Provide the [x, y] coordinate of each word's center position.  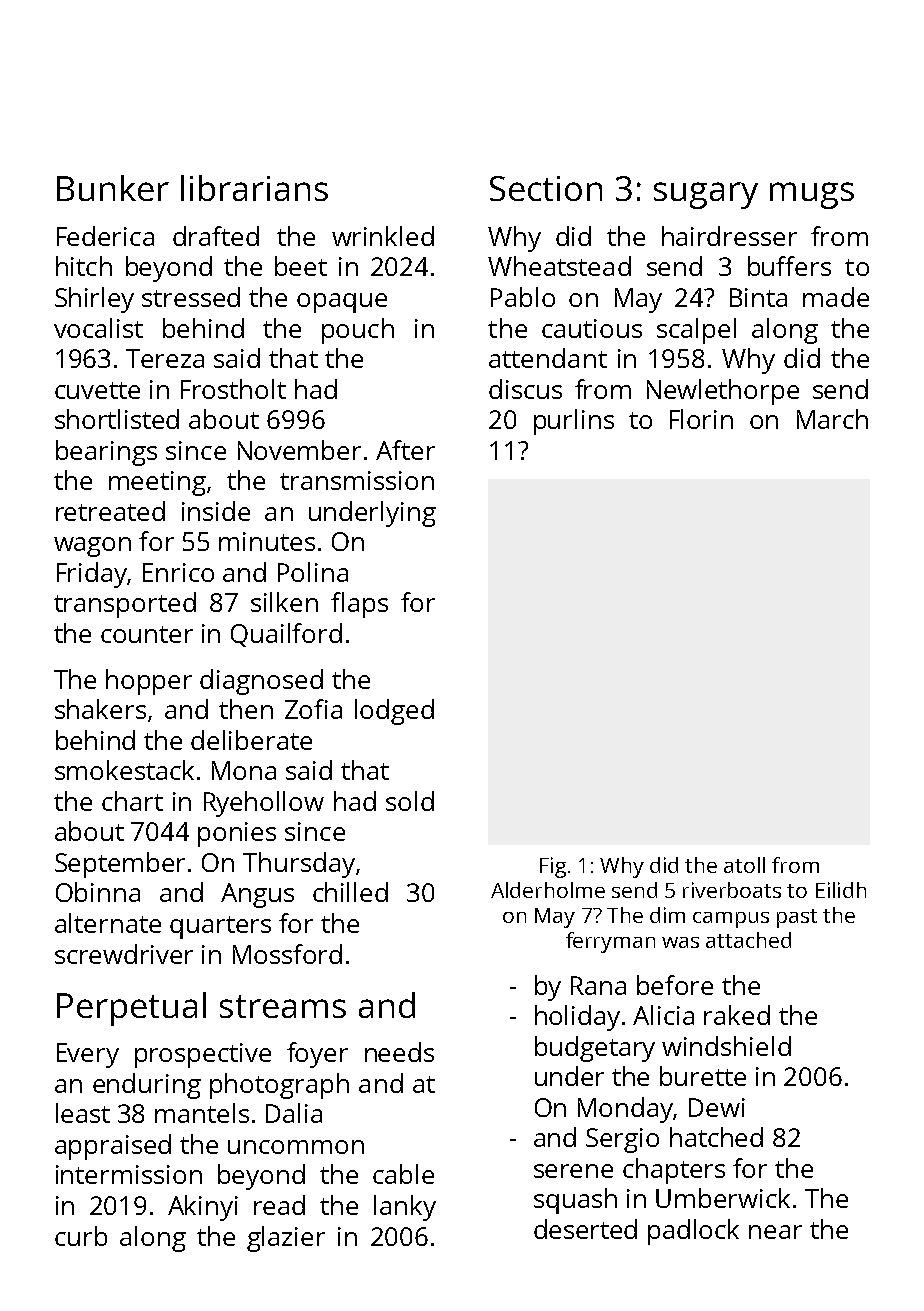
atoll [744, 865]
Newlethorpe [723, 392]
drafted [216, 236]
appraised [113, 1147]
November [299, 450]
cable [403, 1174]
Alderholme [548, 890]
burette [703, 1076]
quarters [220, 927]
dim [667, 915]
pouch [358, 331]
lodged [394, 712]
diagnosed [261, 682]
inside [216, 511]
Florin [701, 419]
